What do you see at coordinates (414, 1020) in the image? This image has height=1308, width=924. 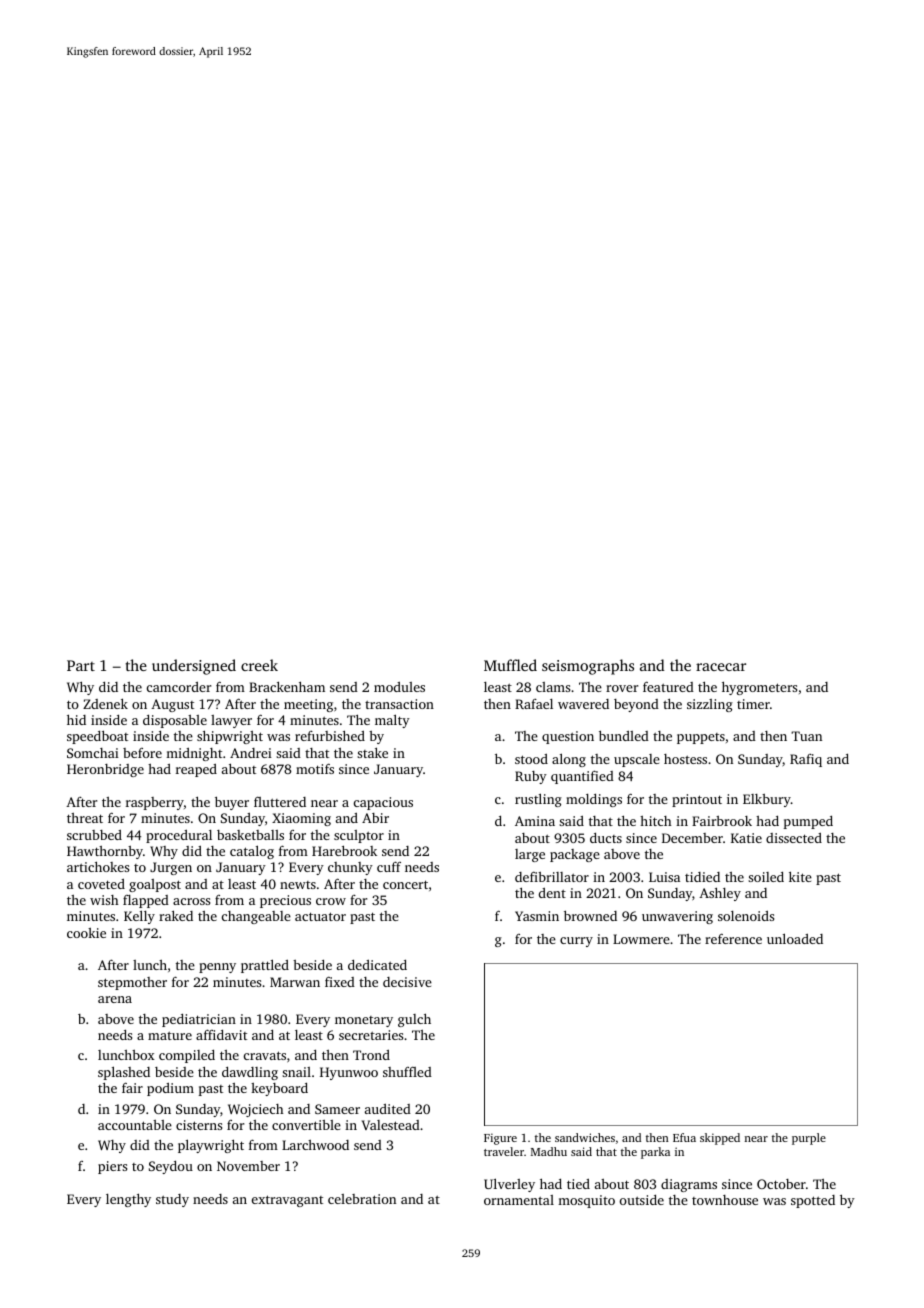 I see `gulch` at bounding box center [414, 1020].
